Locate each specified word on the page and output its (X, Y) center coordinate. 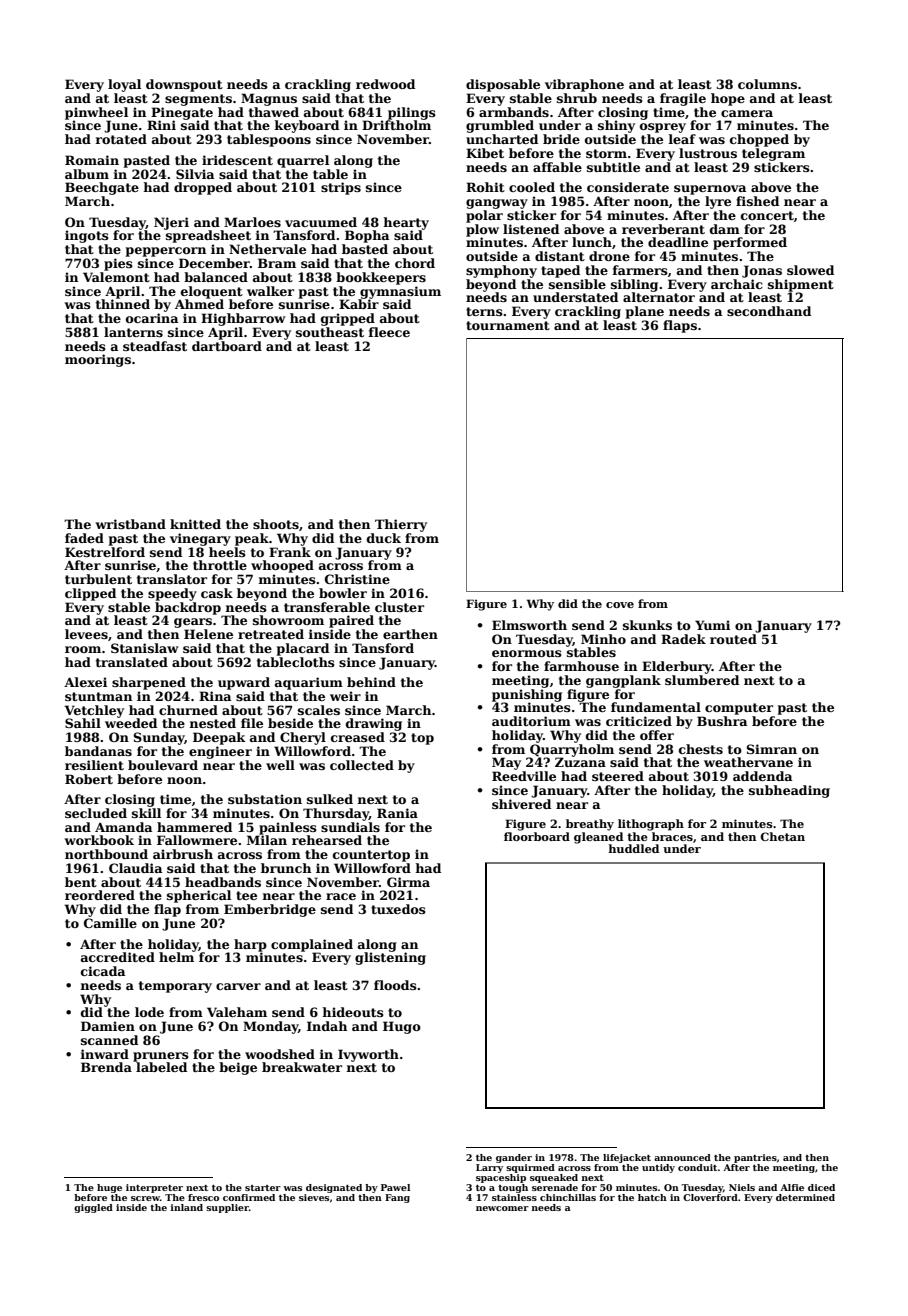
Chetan (782, 836)
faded (84, 538)
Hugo (402, 1027)
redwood (385, 84)
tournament (508, 325)
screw (145, 1198)
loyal (124, 85)
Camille (110, 923)
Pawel (395, 1187)
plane (645, 312)
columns (767, 84)
